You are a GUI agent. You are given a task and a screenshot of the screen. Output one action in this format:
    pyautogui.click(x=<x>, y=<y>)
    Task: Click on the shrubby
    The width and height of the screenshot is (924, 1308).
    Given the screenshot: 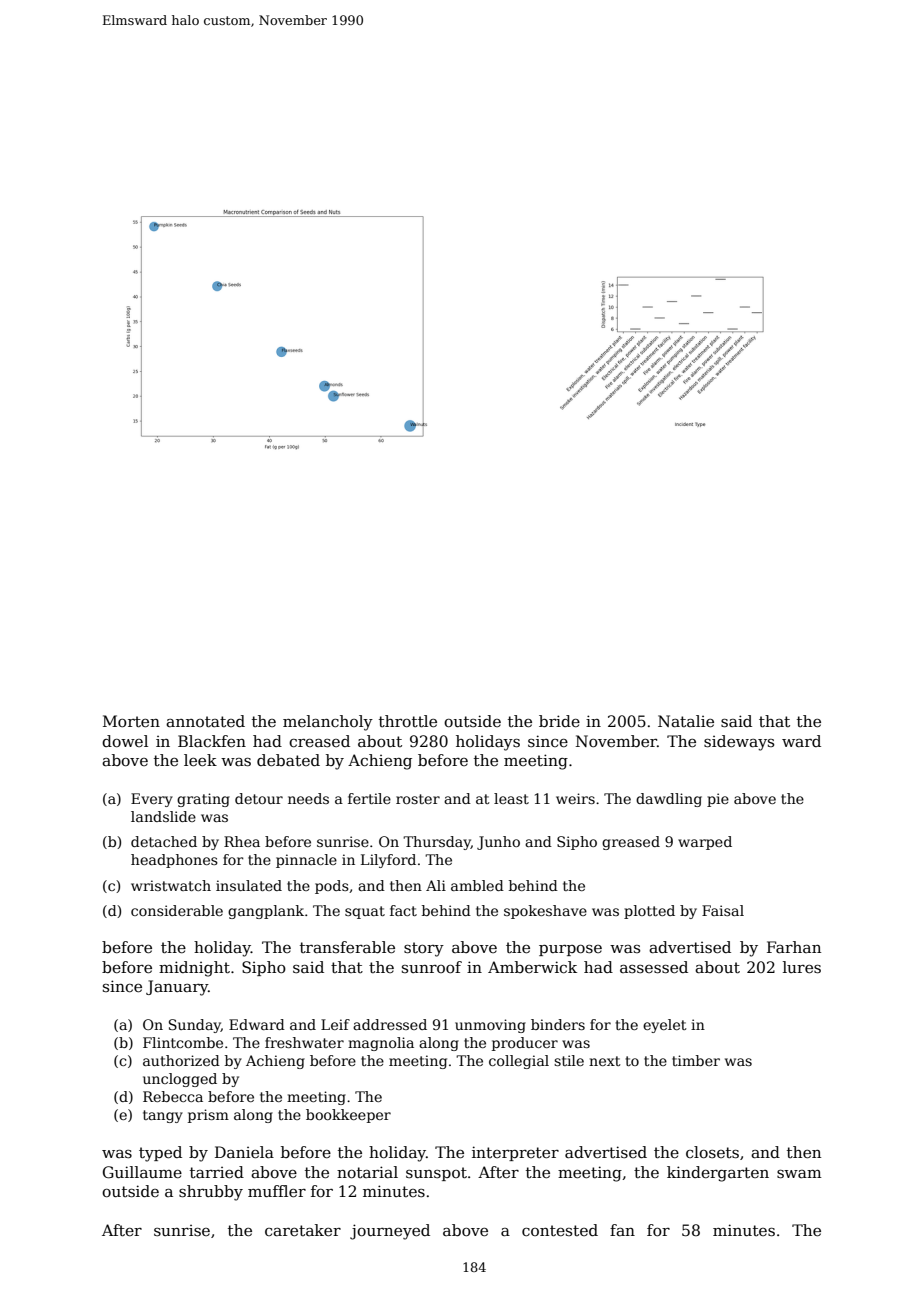 What is the action you would take?
    pyautogui.click(x=211, y=1193)
